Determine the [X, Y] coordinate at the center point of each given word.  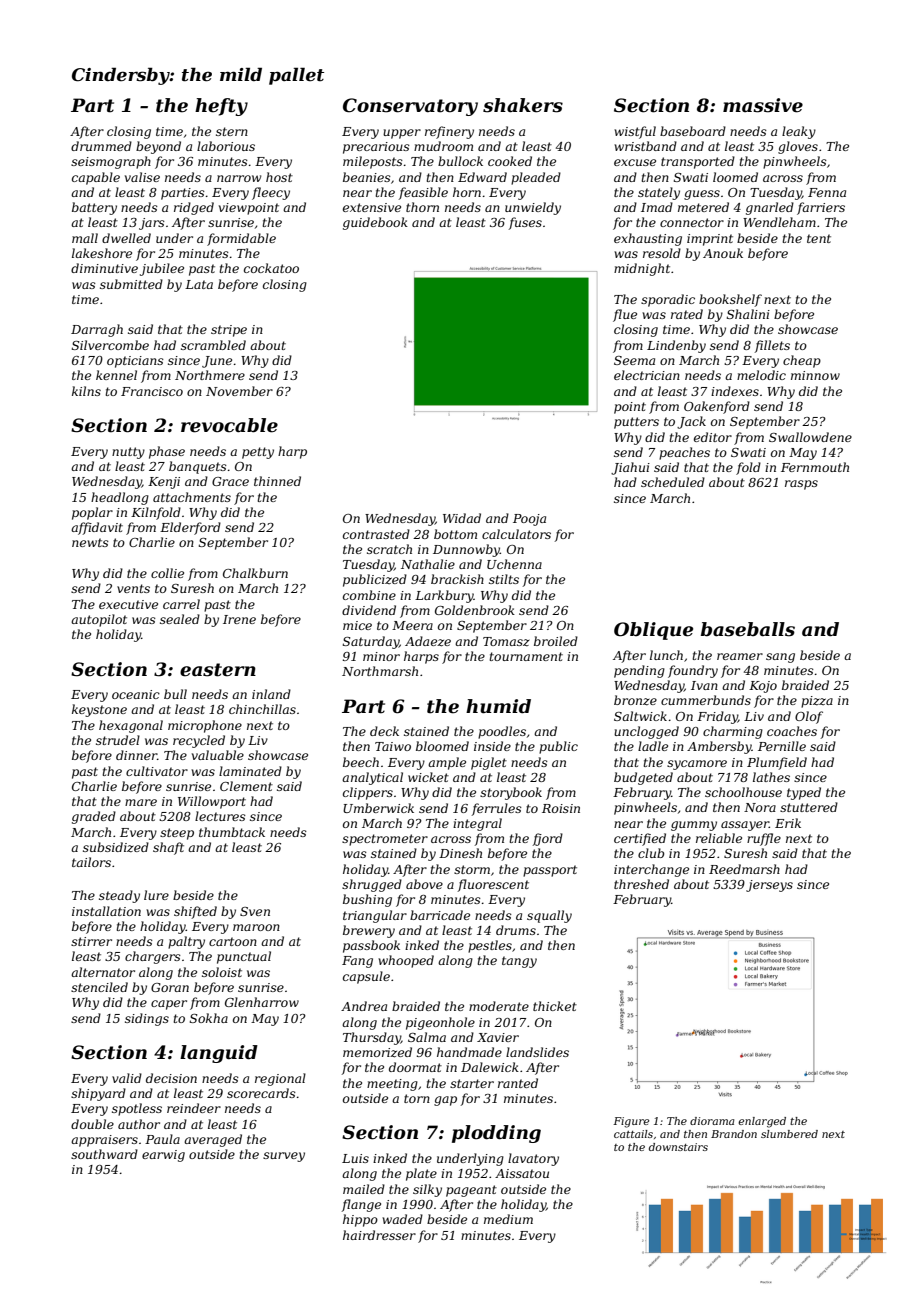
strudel [118, 740]
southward [104, 1154]
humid [498, 706]
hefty [221, 107]
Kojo [763, 687]
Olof [809, 717]
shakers [523, 105]
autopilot [99, 620]
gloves [798, 147]
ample [447, 763]
